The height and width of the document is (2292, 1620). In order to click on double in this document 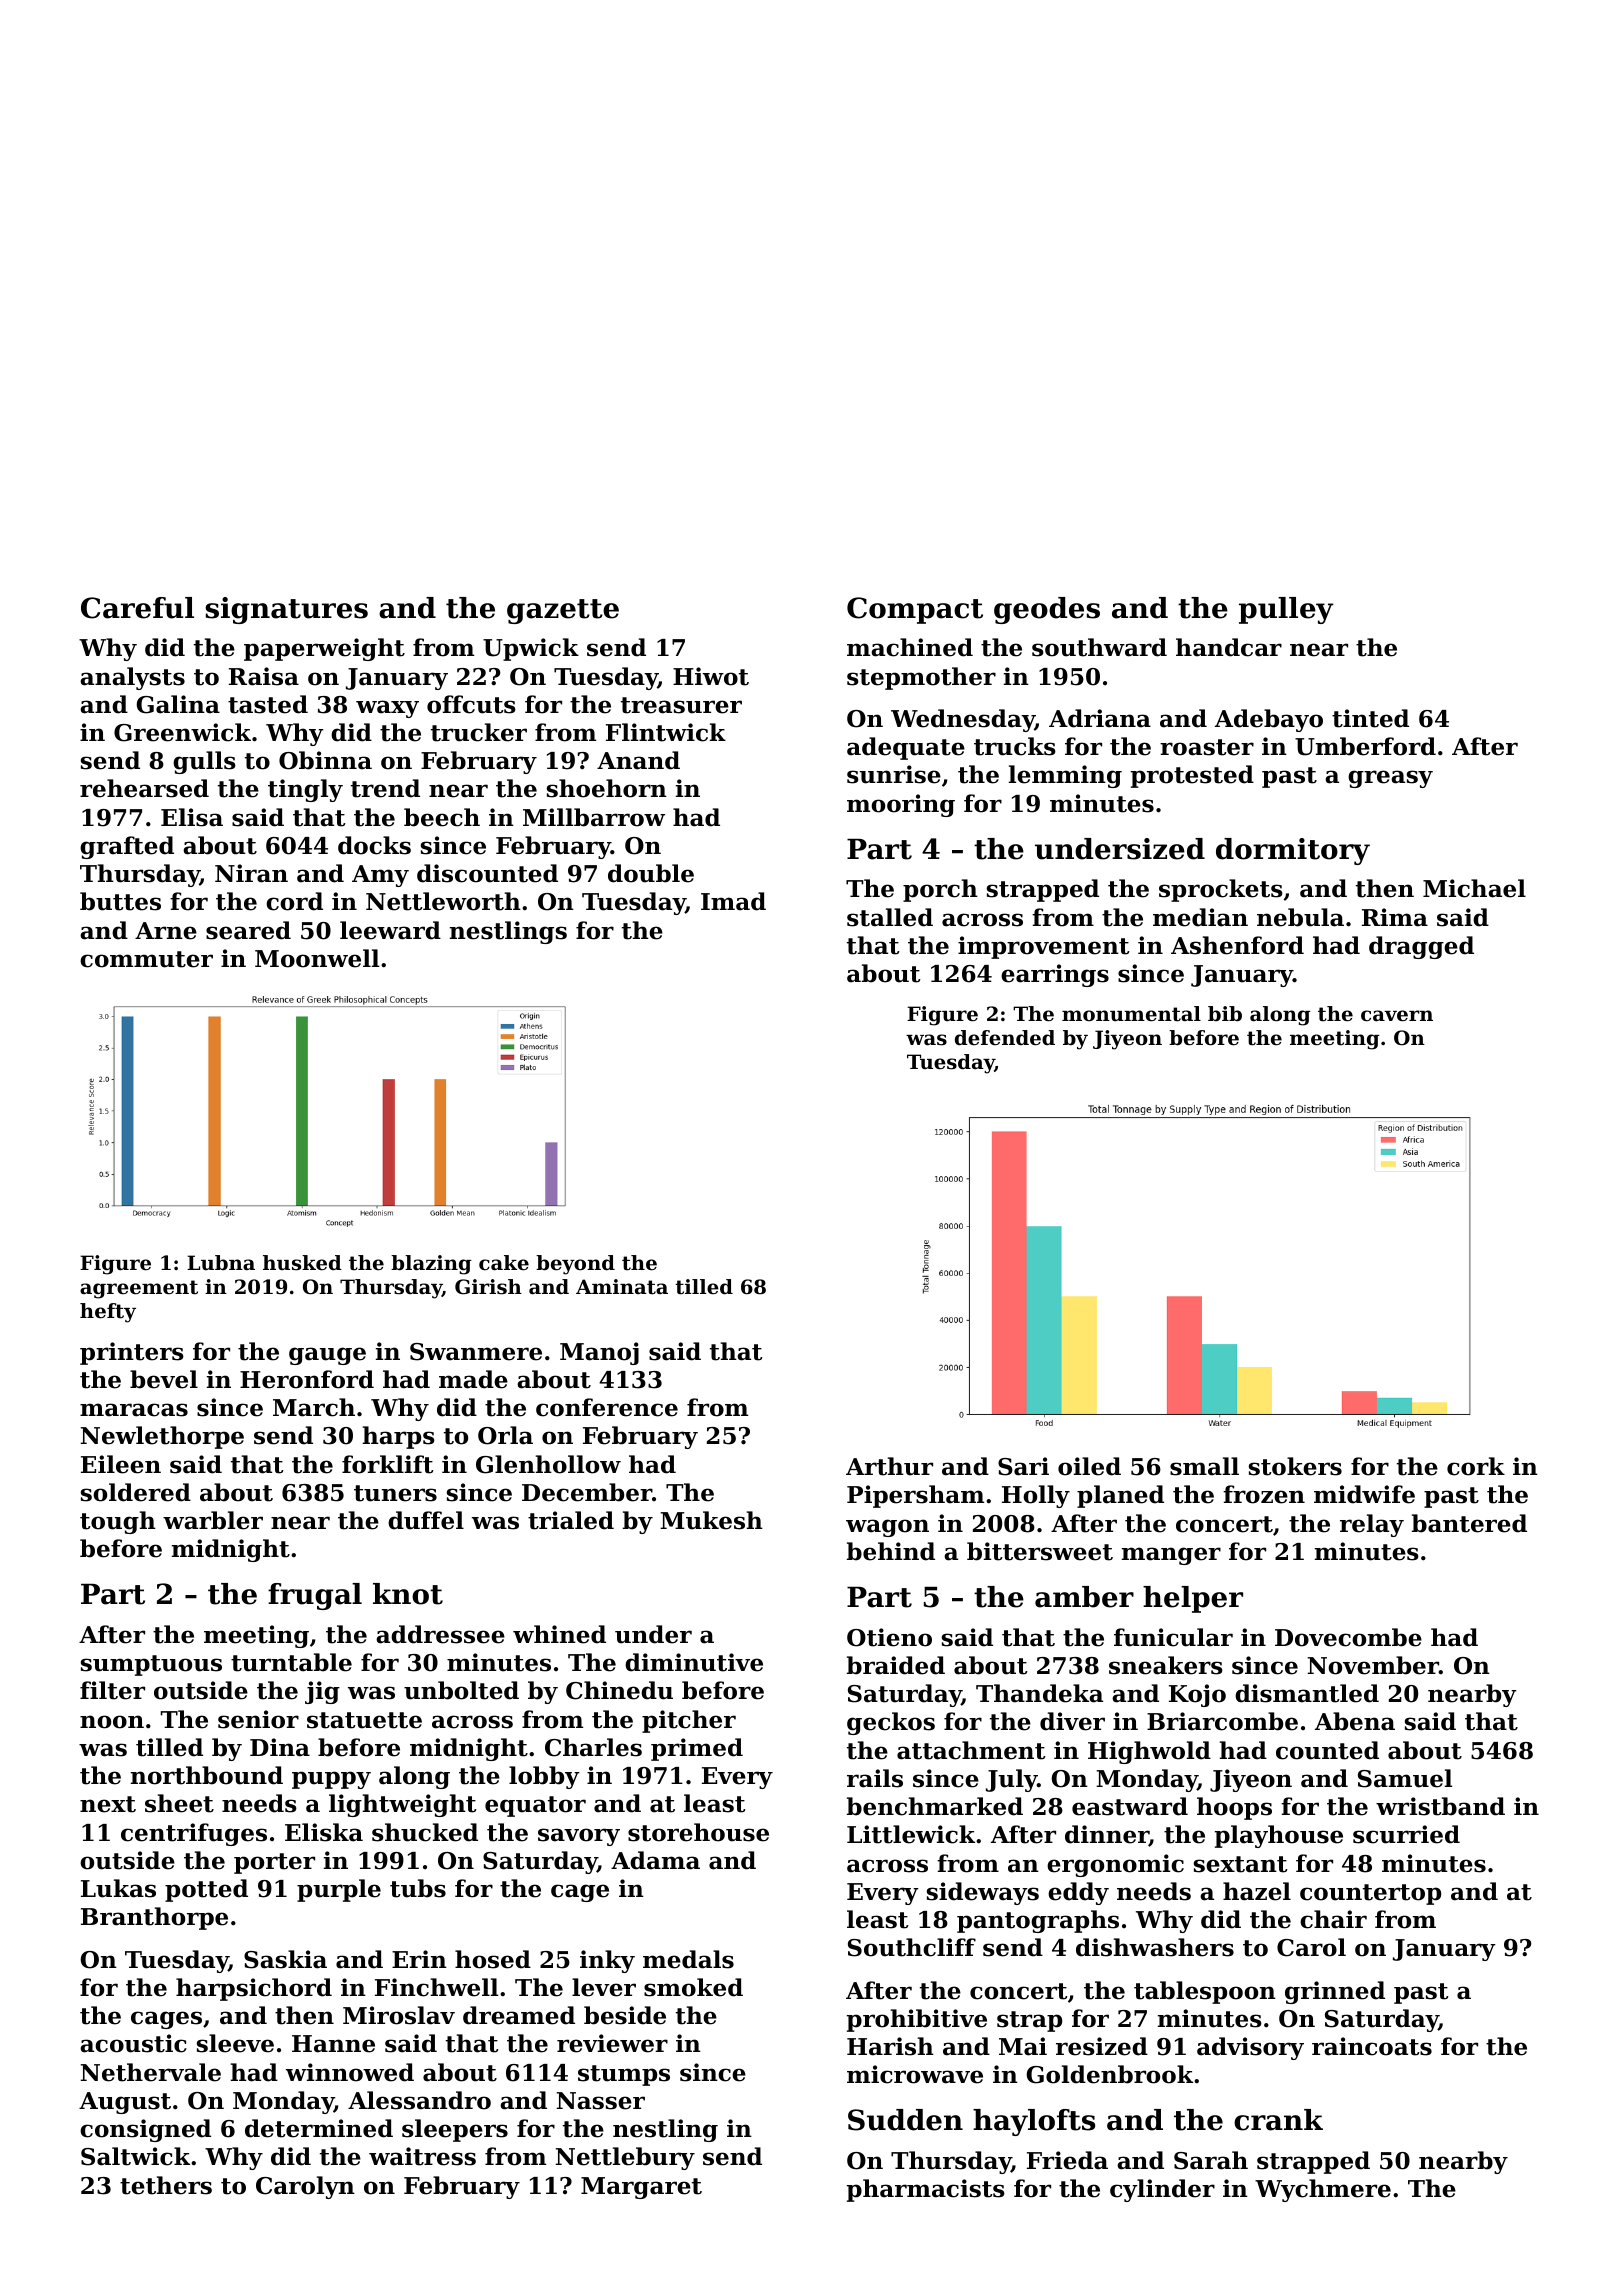, I will do `click(651, 873)`.
